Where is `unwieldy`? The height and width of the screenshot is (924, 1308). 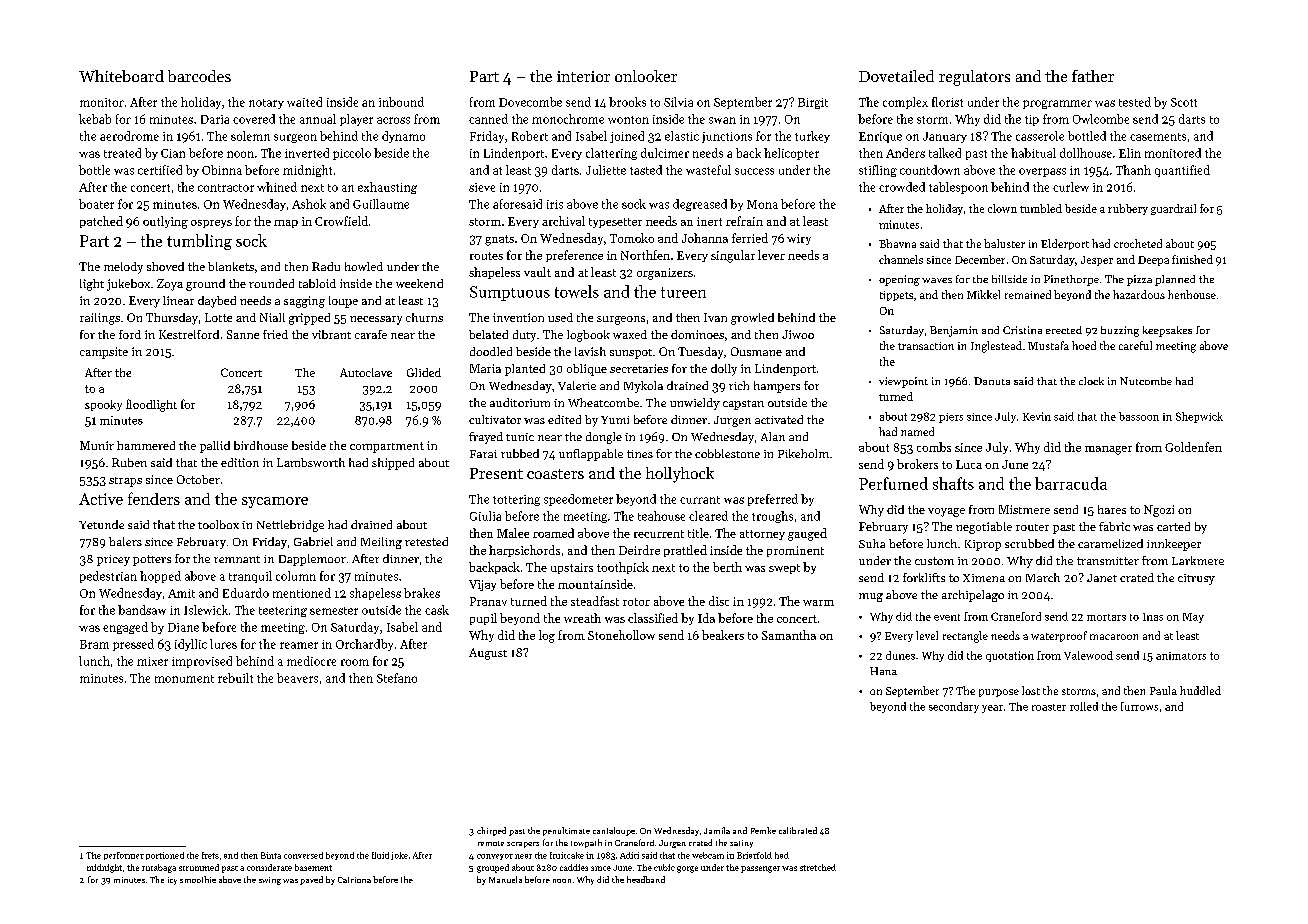 unwieldy is located at coordinates (695, 404).
